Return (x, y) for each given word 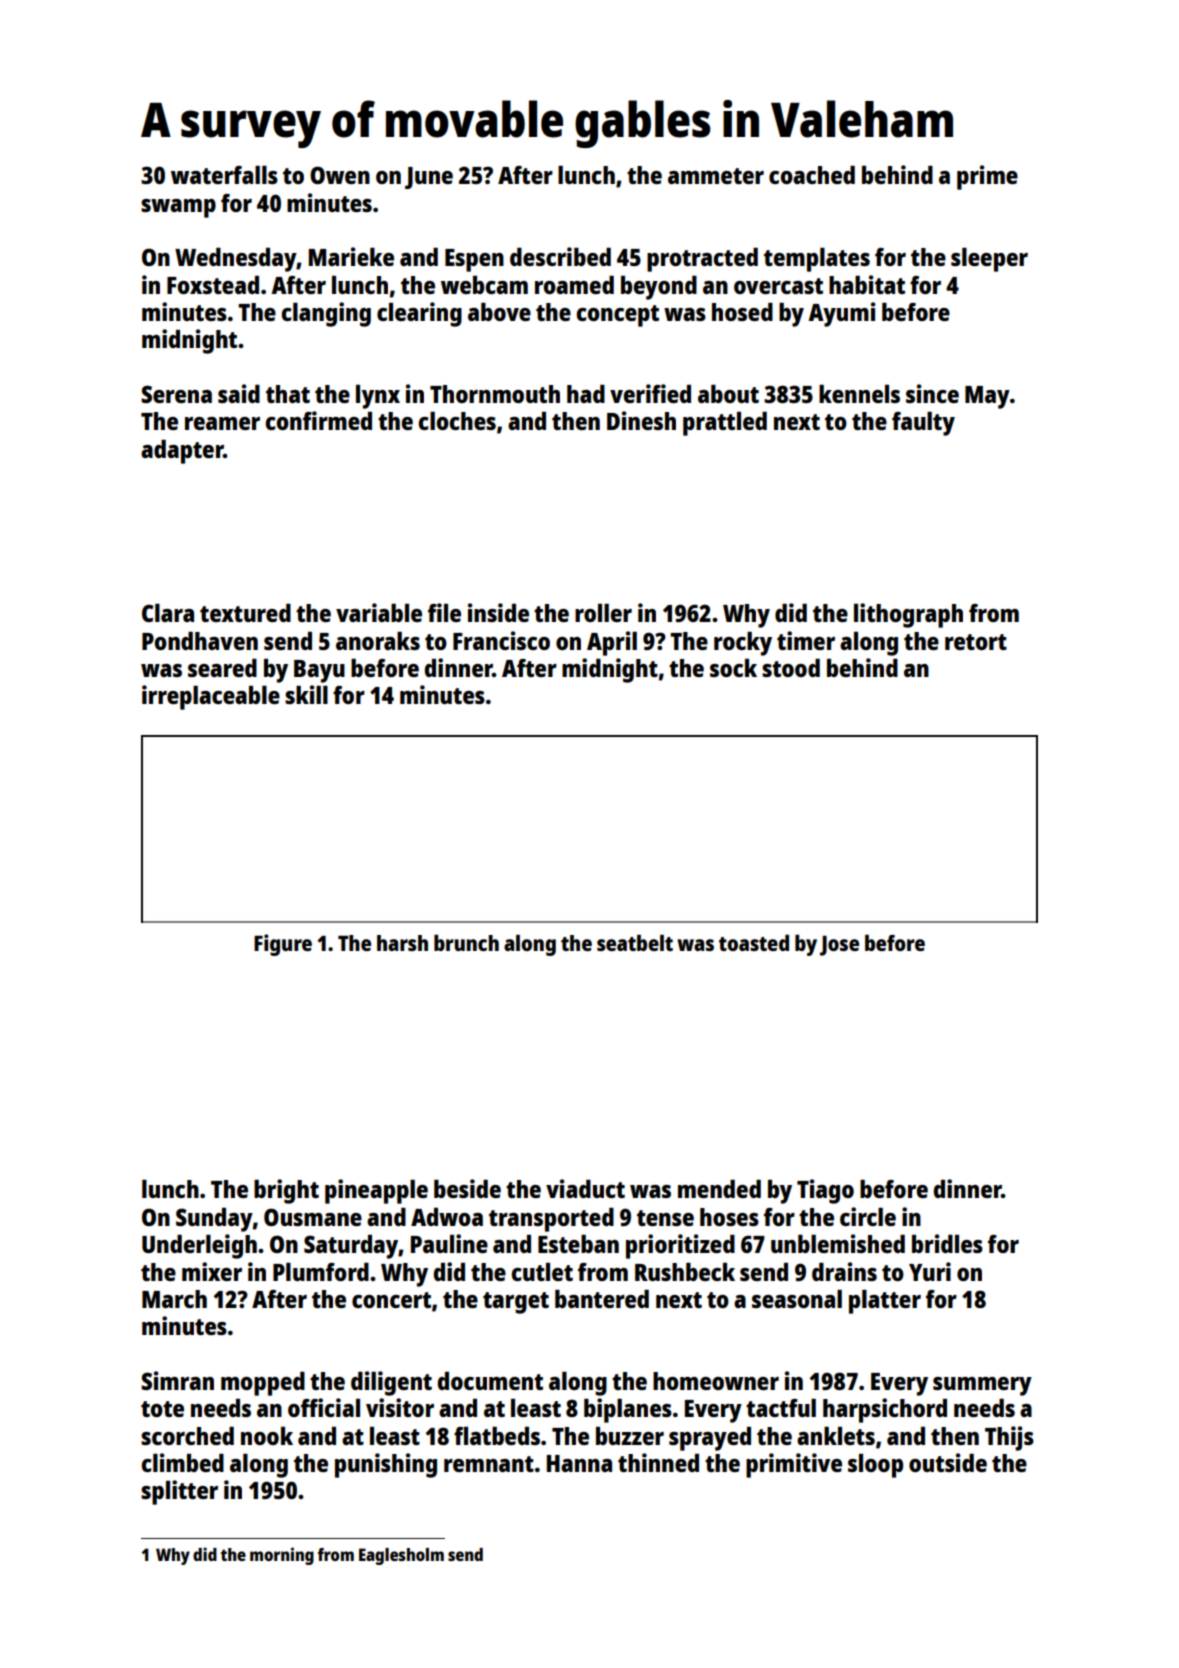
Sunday (214, 1220)
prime (987, 177)
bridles (947, 1243)
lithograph (908, 615)
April (612, 643)
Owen (340, 175)
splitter (179, 1492)
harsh (402, 943)
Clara (168, 613)
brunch (466, 943)
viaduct (585, 1188)
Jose (839, 946)
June (429, 178)
